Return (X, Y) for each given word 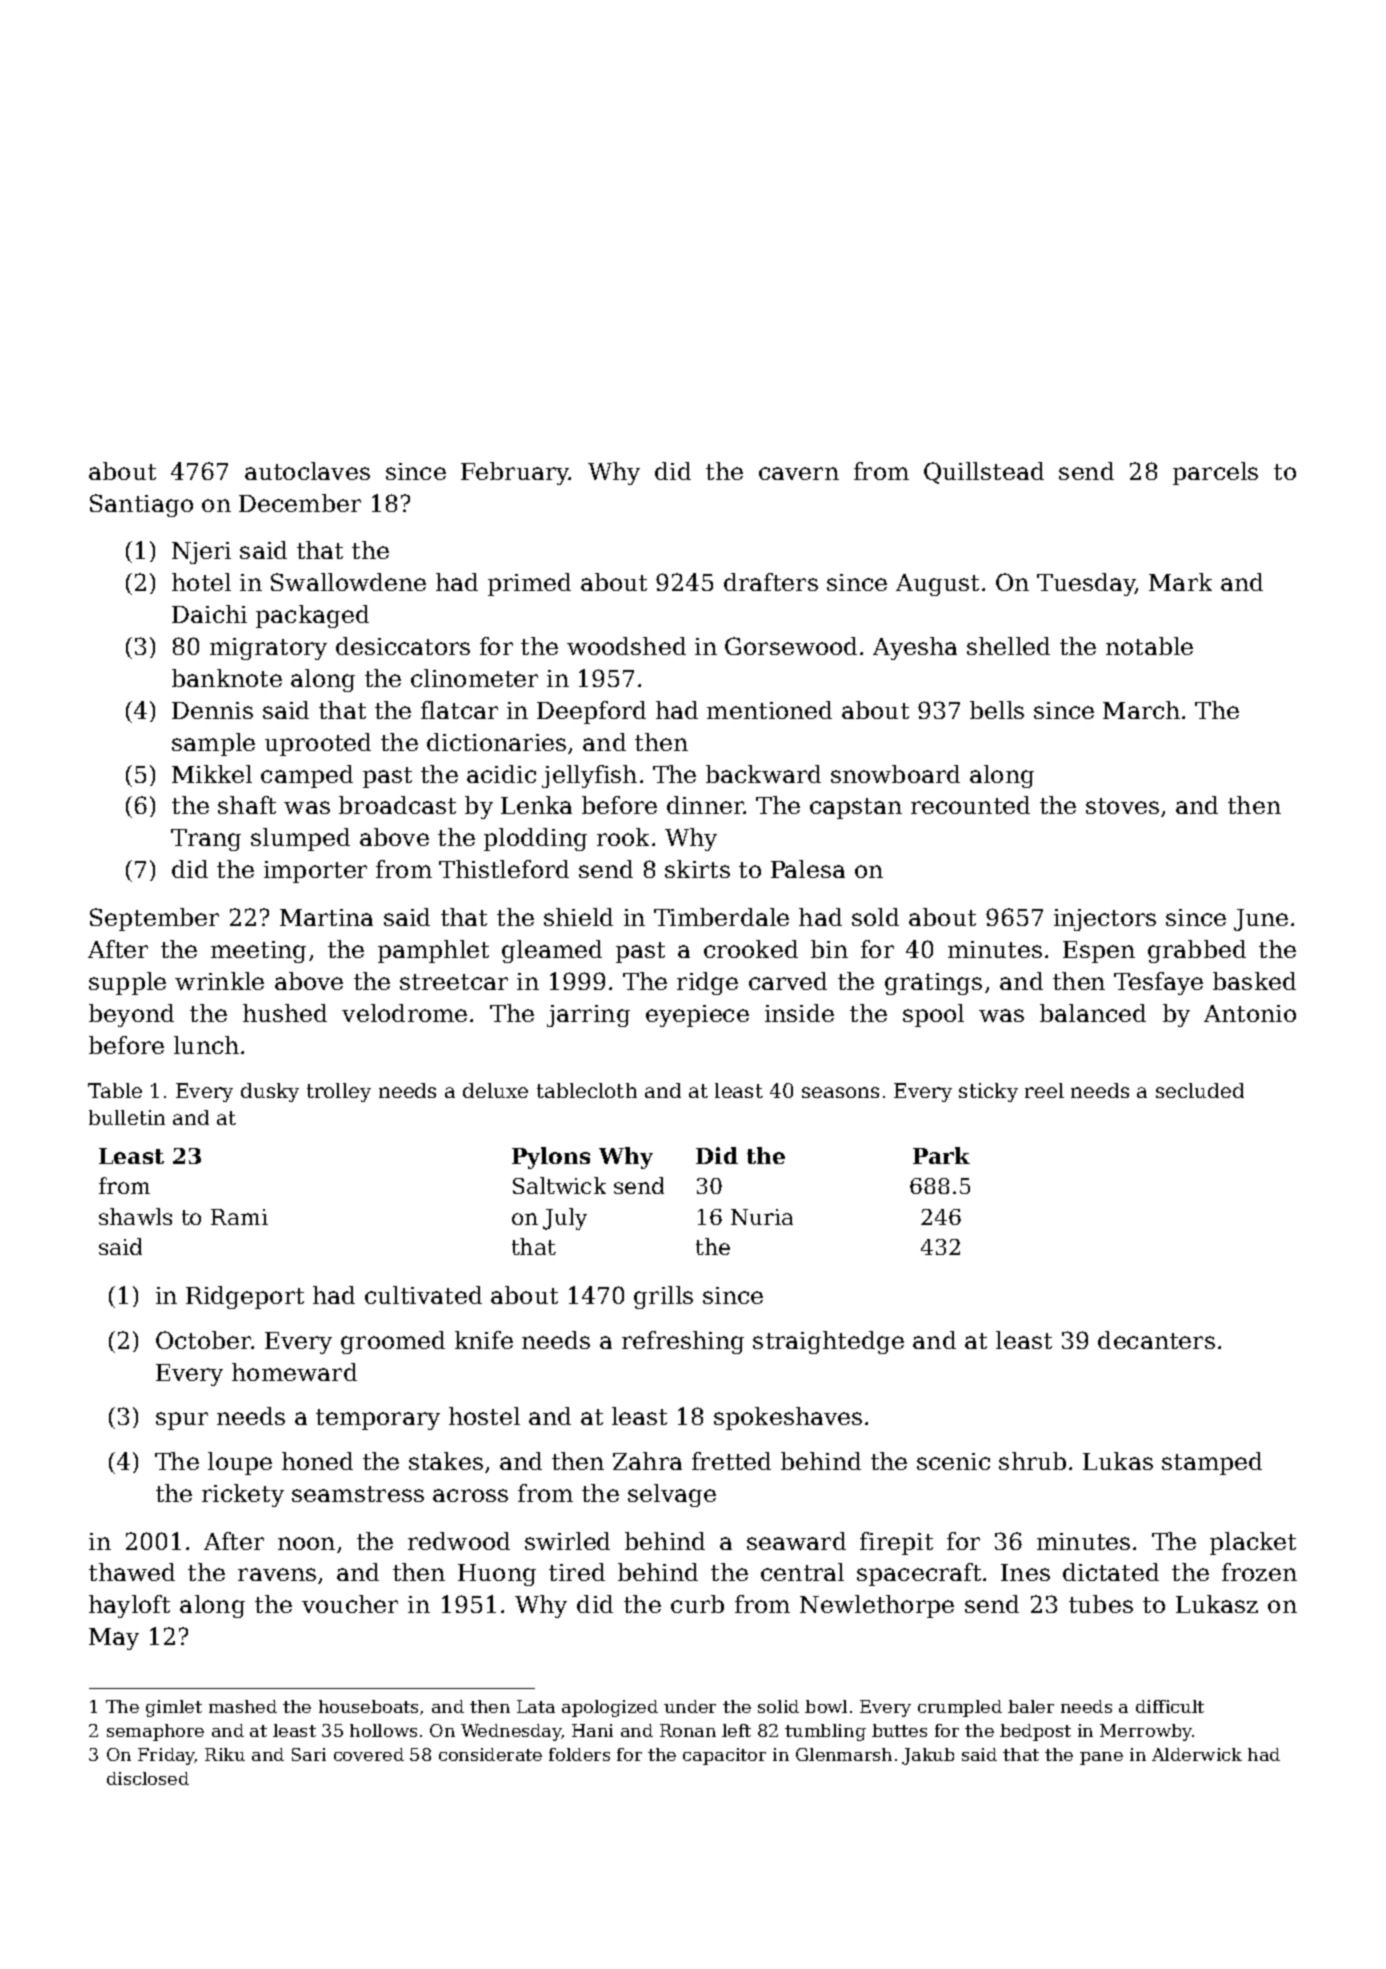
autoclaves (307, 471)
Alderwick (1197, 1754)
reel (1044, 1090)
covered (369, 1754)
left (736, 1730)
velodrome (404, 1013)
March (1141, 710)
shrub (1032, 1461)
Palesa (808, 869)
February (515, 473)
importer (315, 872)
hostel (484, 1416)
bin (829, 949)
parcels (1215, 473)
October (204, 1340)
